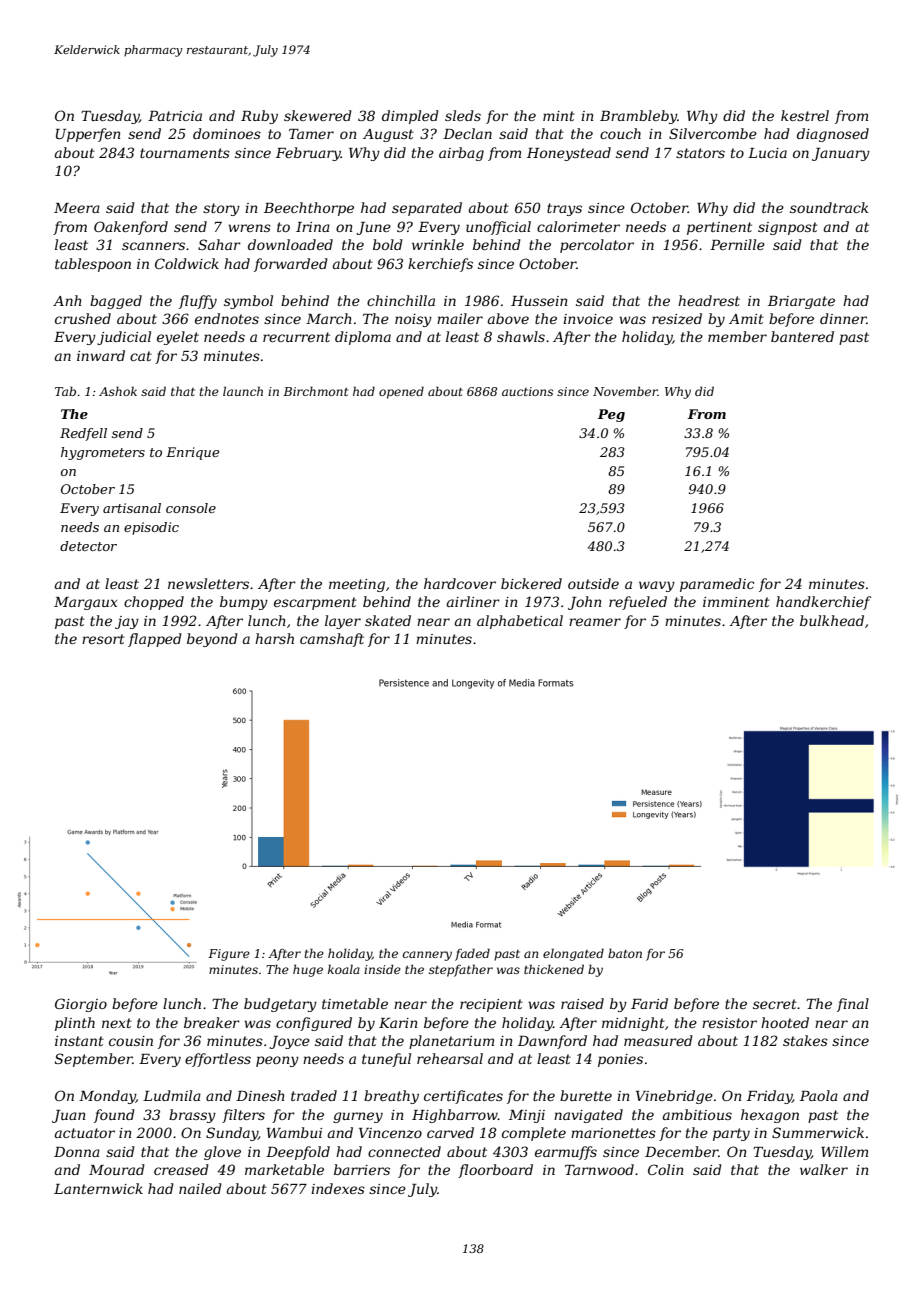 This screenshot has height=1308, width=924. Describe the element at coordinates (495, 1171) in the screenshot. I see `floorboard` at that location.
